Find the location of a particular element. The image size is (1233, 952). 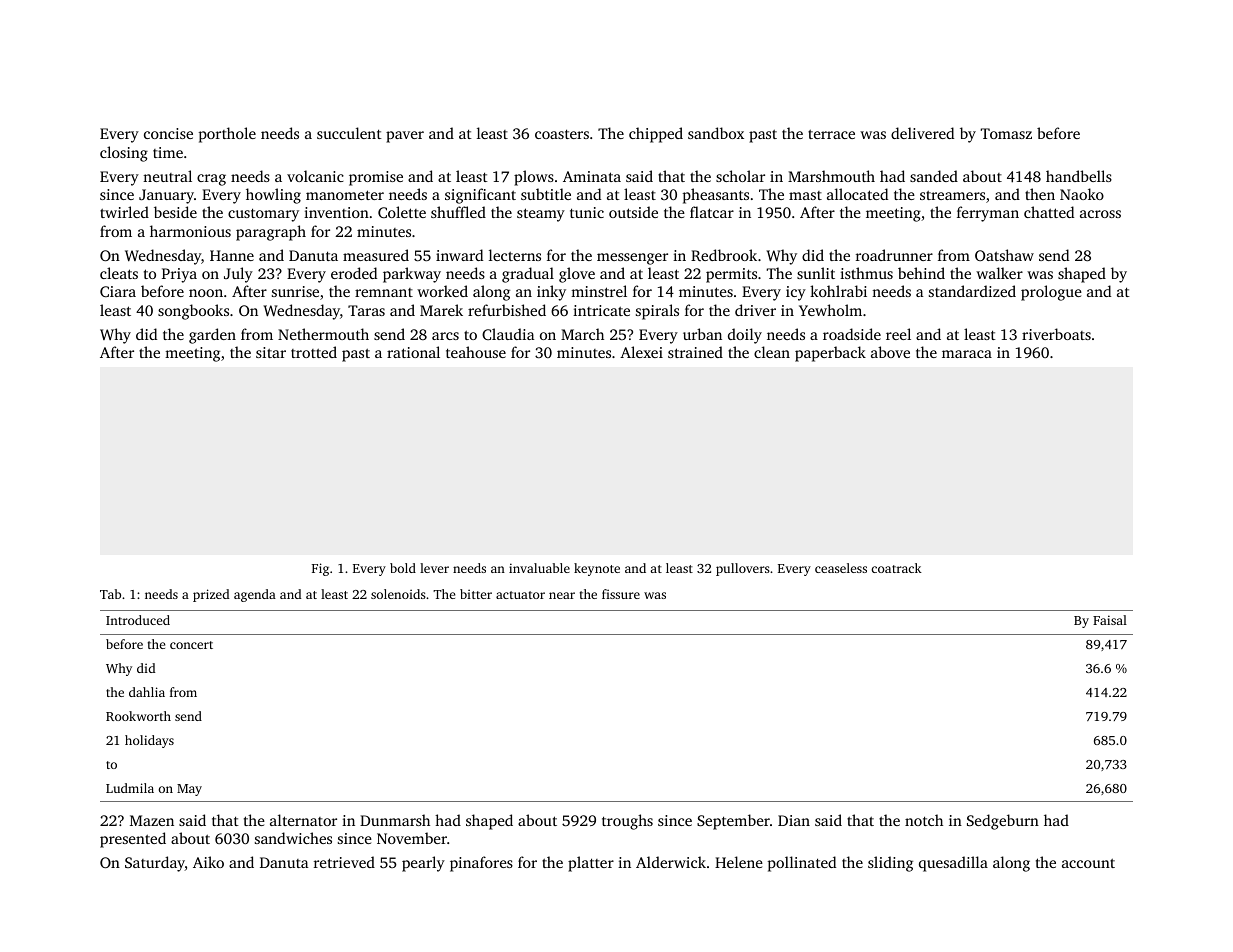

garden is located at coordinates (212, 336).
